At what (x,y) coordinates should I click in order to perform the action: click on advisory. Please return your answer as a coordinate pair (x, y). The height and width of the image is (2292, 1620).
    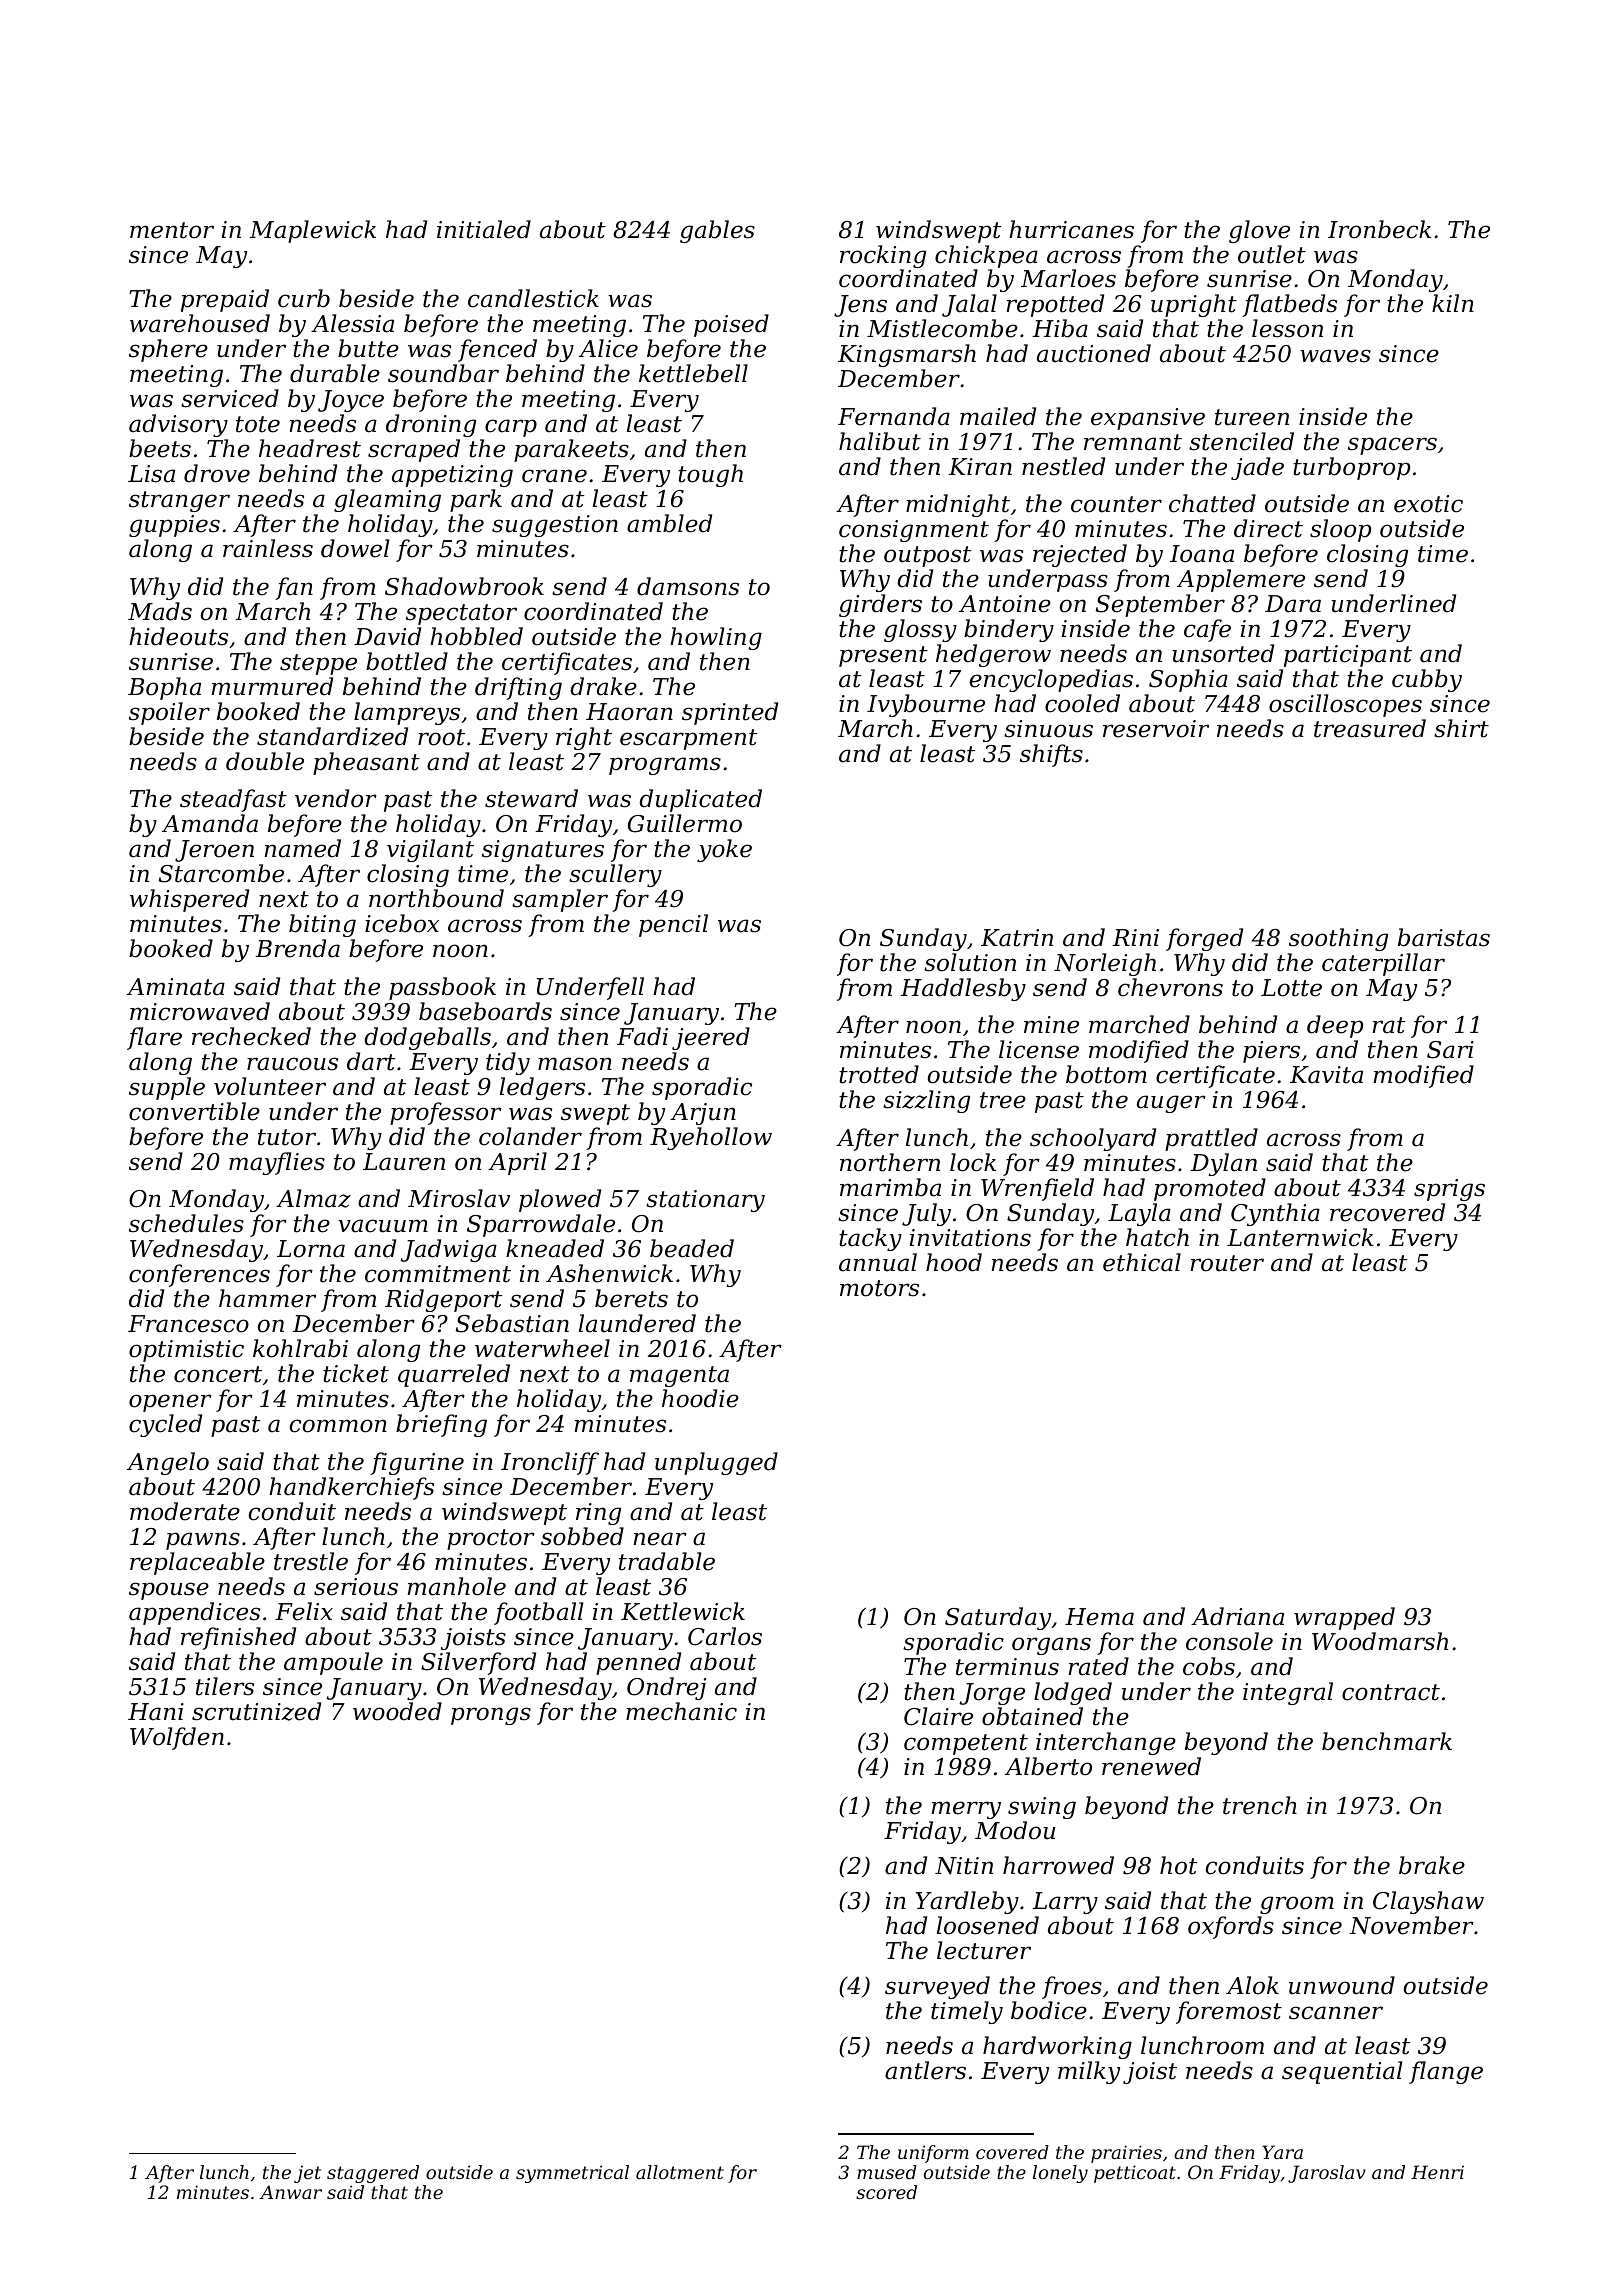
    Looking at the image, I should click on (178, 425).
